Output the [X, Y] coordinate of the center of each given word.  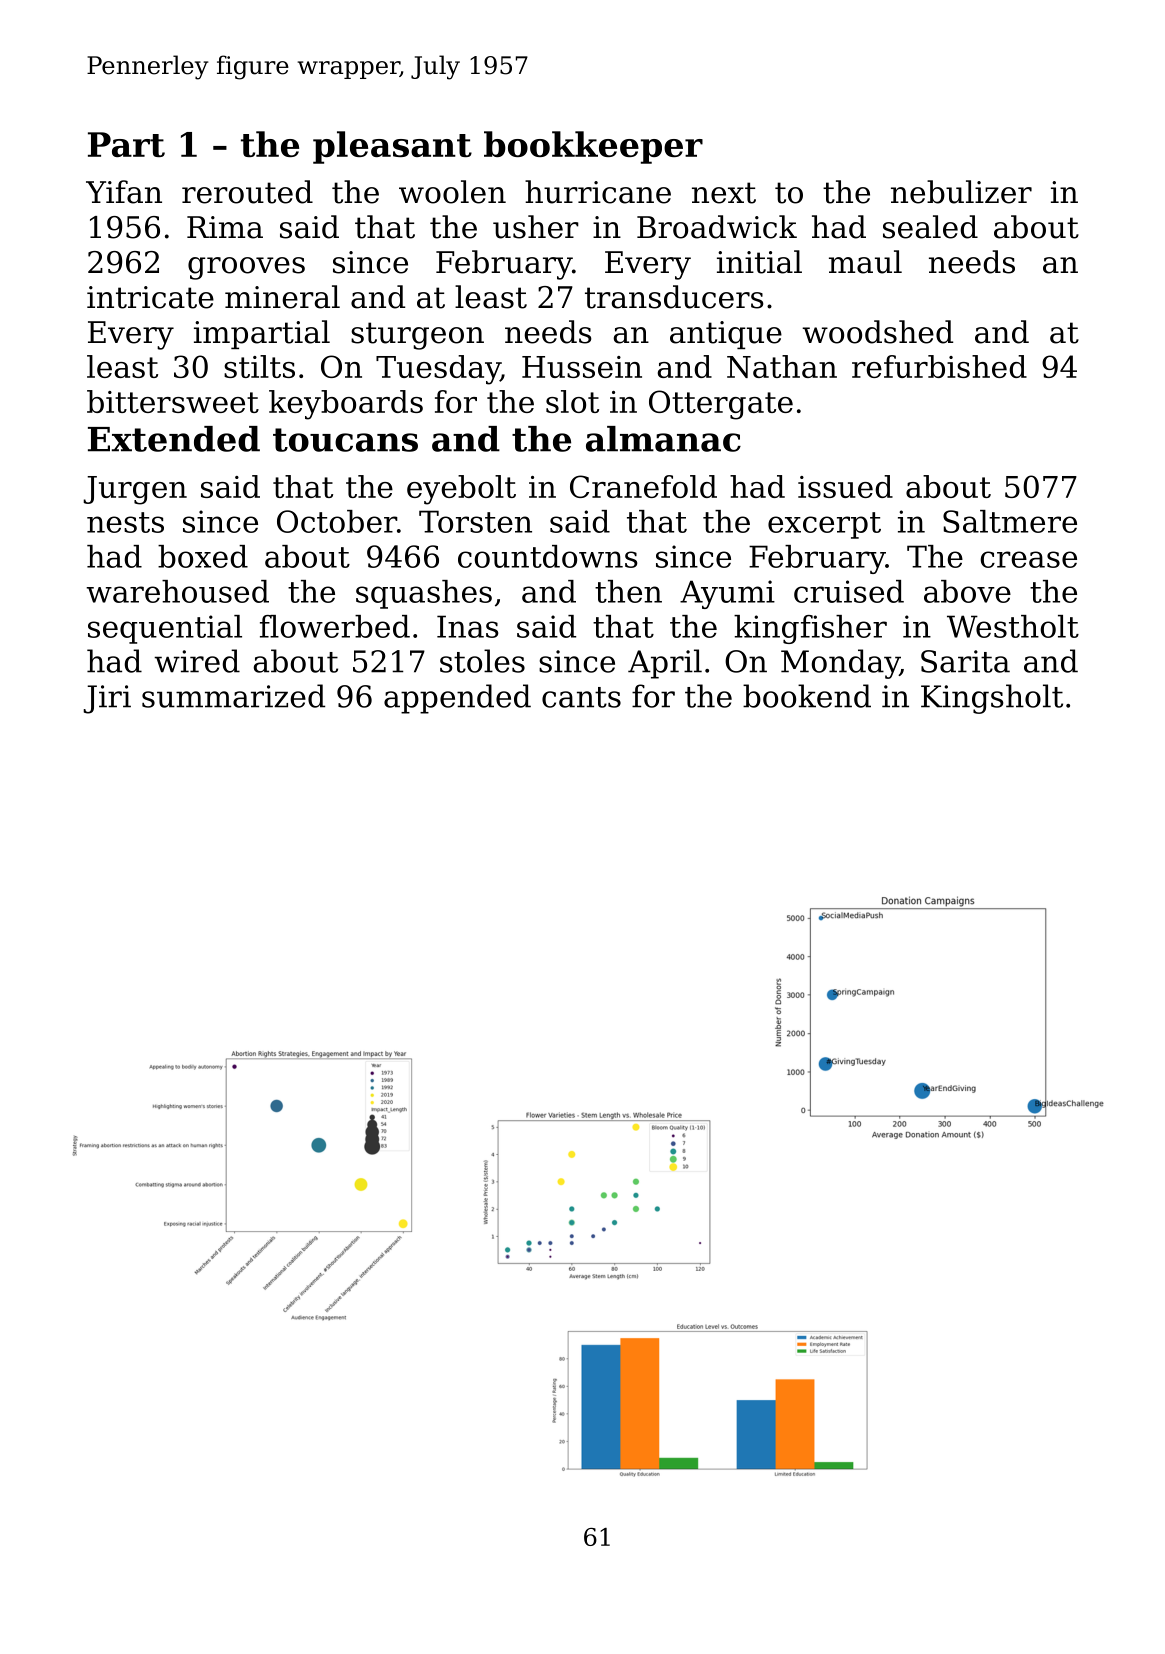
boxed [203, 556]
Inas [468, 626]
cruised [849, 591]
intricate [150, 297]
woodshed [877, 332]
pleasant [392, 147]
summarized [233, 696]
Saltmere [1010, 521]
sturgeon [417, 336]
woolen [452, 192]
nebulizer [961, 192]
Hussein [582, 367]
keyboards [346, 405]
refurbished [939, 366]
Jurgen [135, 490]
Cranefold [643, 486]
